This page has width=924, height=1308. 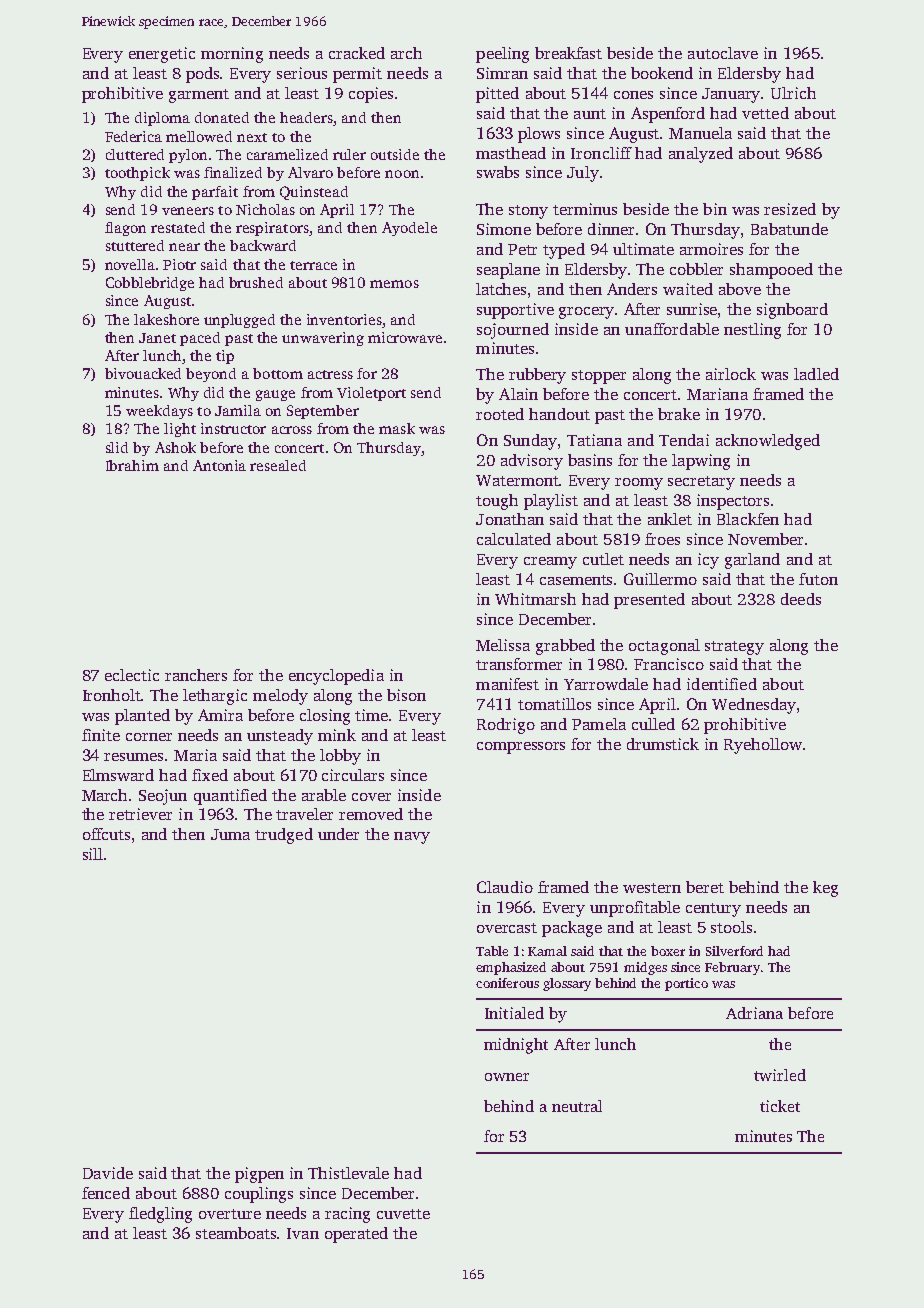 I want to click on cracked, so click(x=357, y=53).
